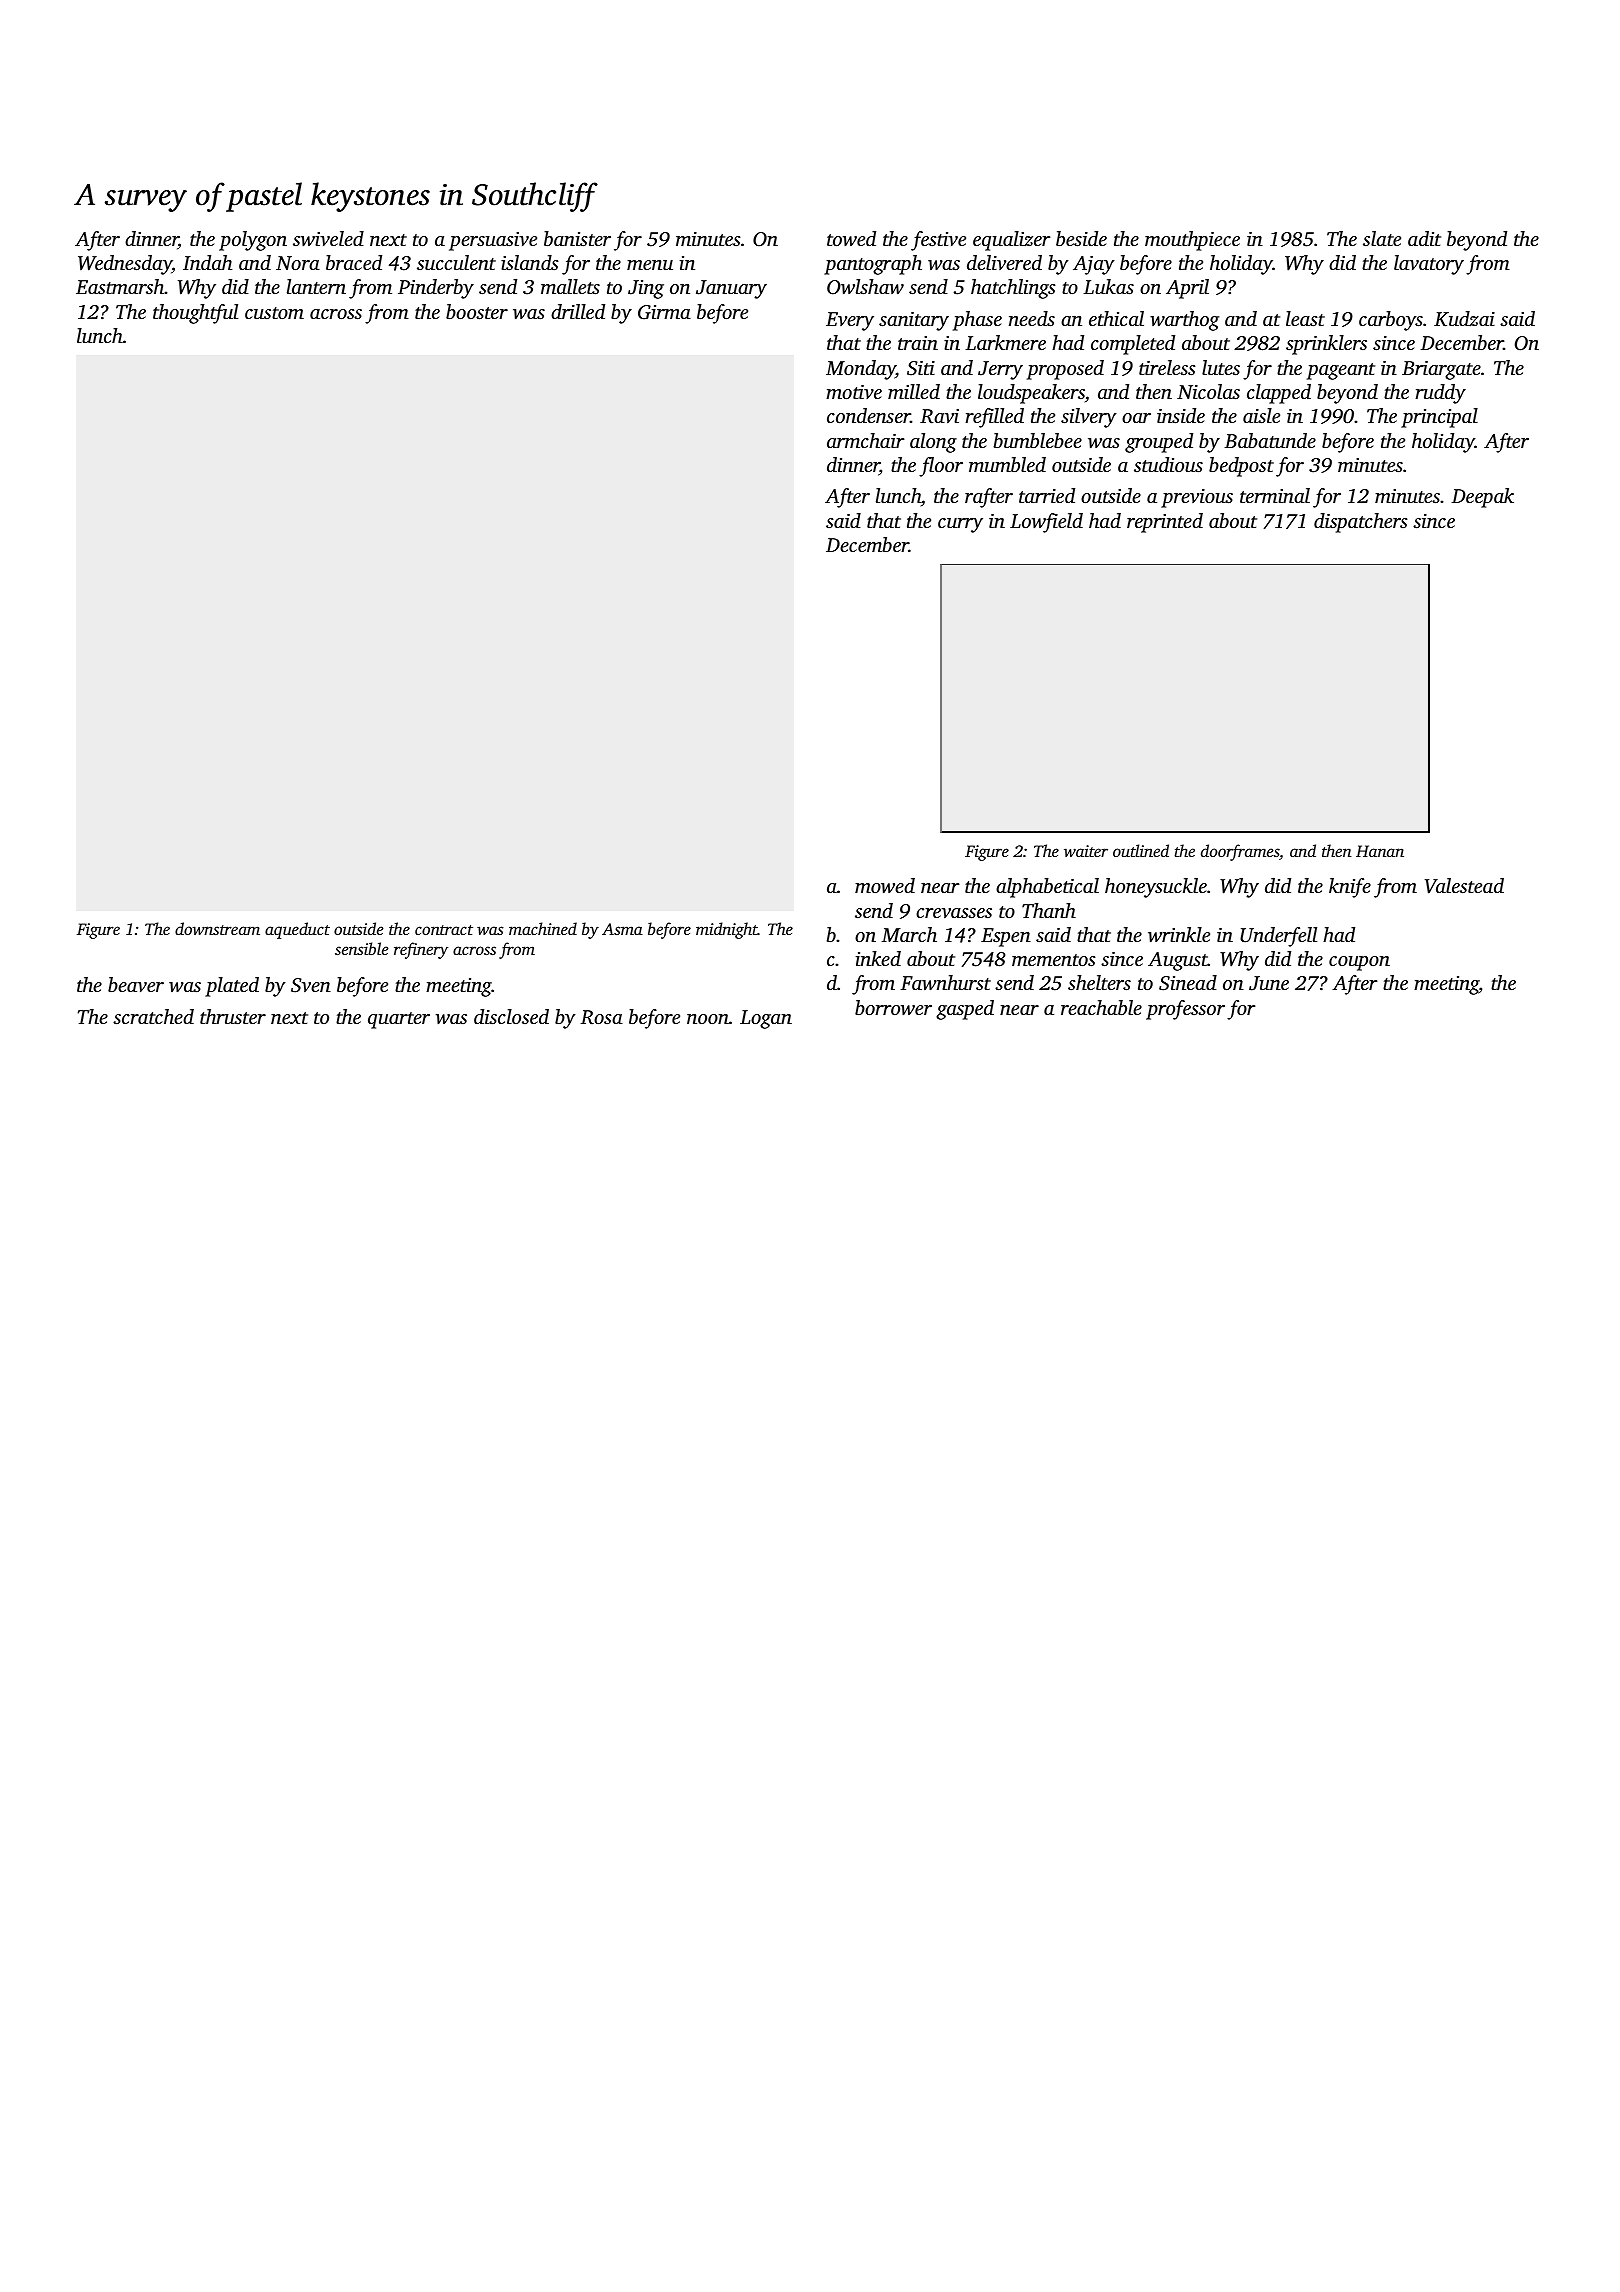  What do you see at coordinates (217, 928) in the document?
I see `downstream` at bounding box center [217, 928].
